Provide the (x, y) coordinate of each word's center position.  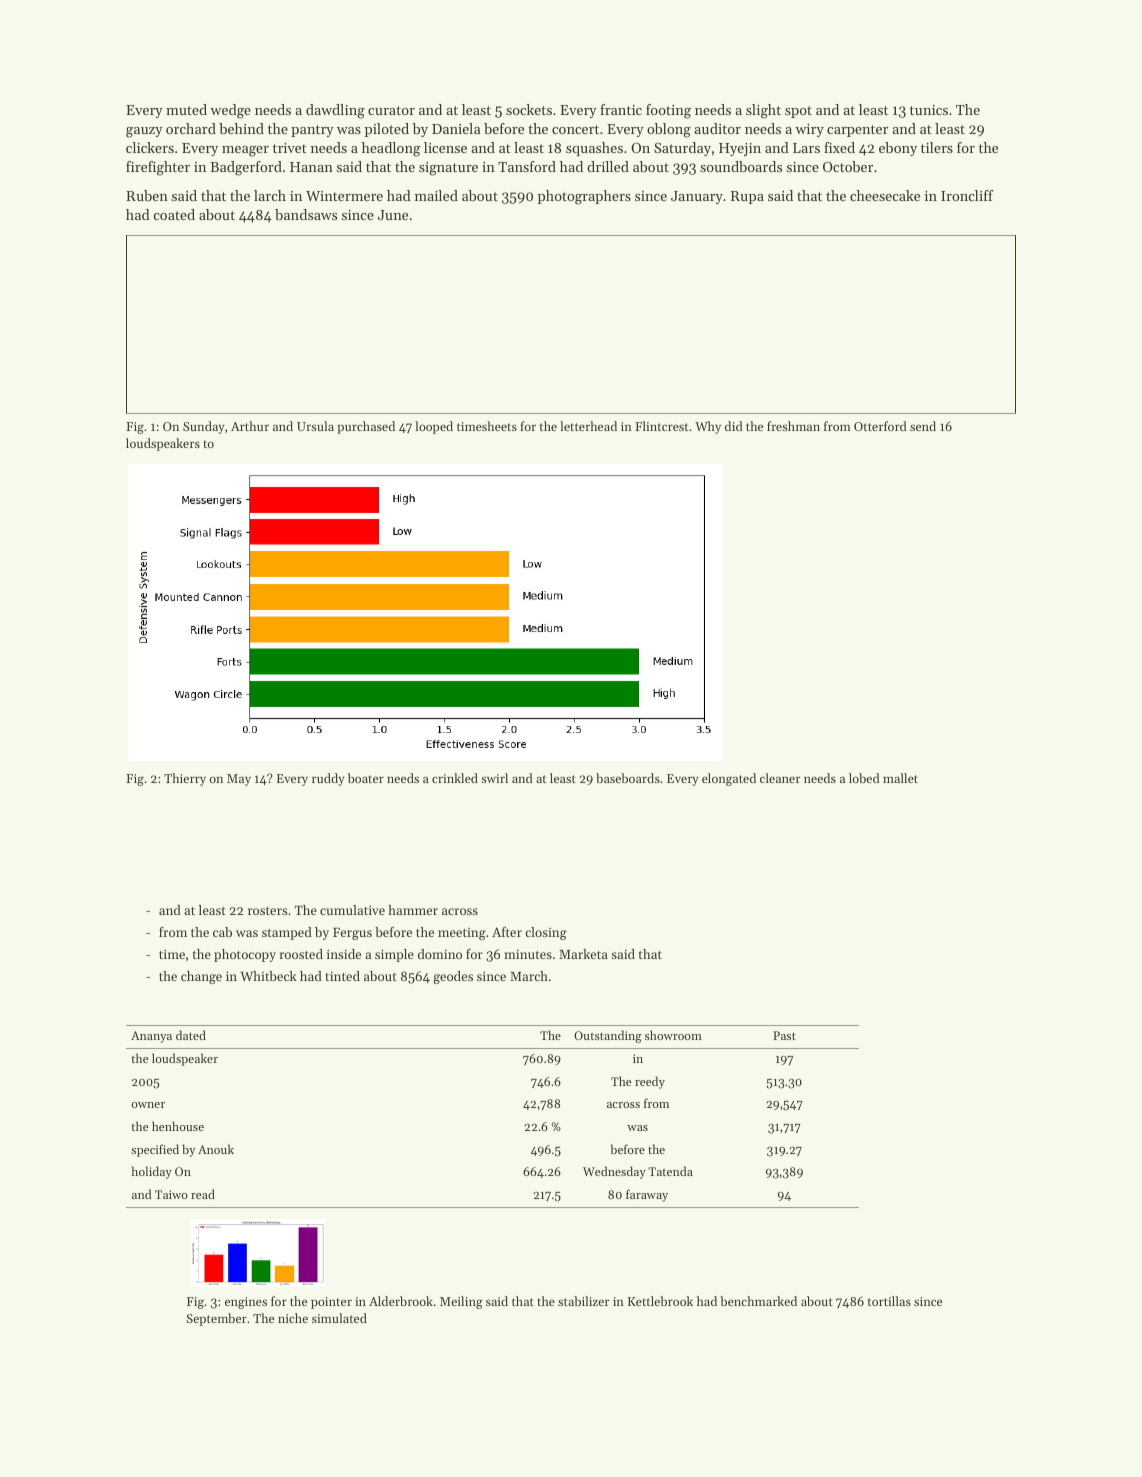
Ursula (315, 426)
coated (174, 214)
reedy (650, 1082)
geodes (453, 977)
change (201, 977)
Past (784, 1035)
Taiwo (171, 1194)
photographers (584, 197)
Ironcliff (967, 195)
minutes (528, 954)
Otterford (880, 426)
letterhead (588, 426)
